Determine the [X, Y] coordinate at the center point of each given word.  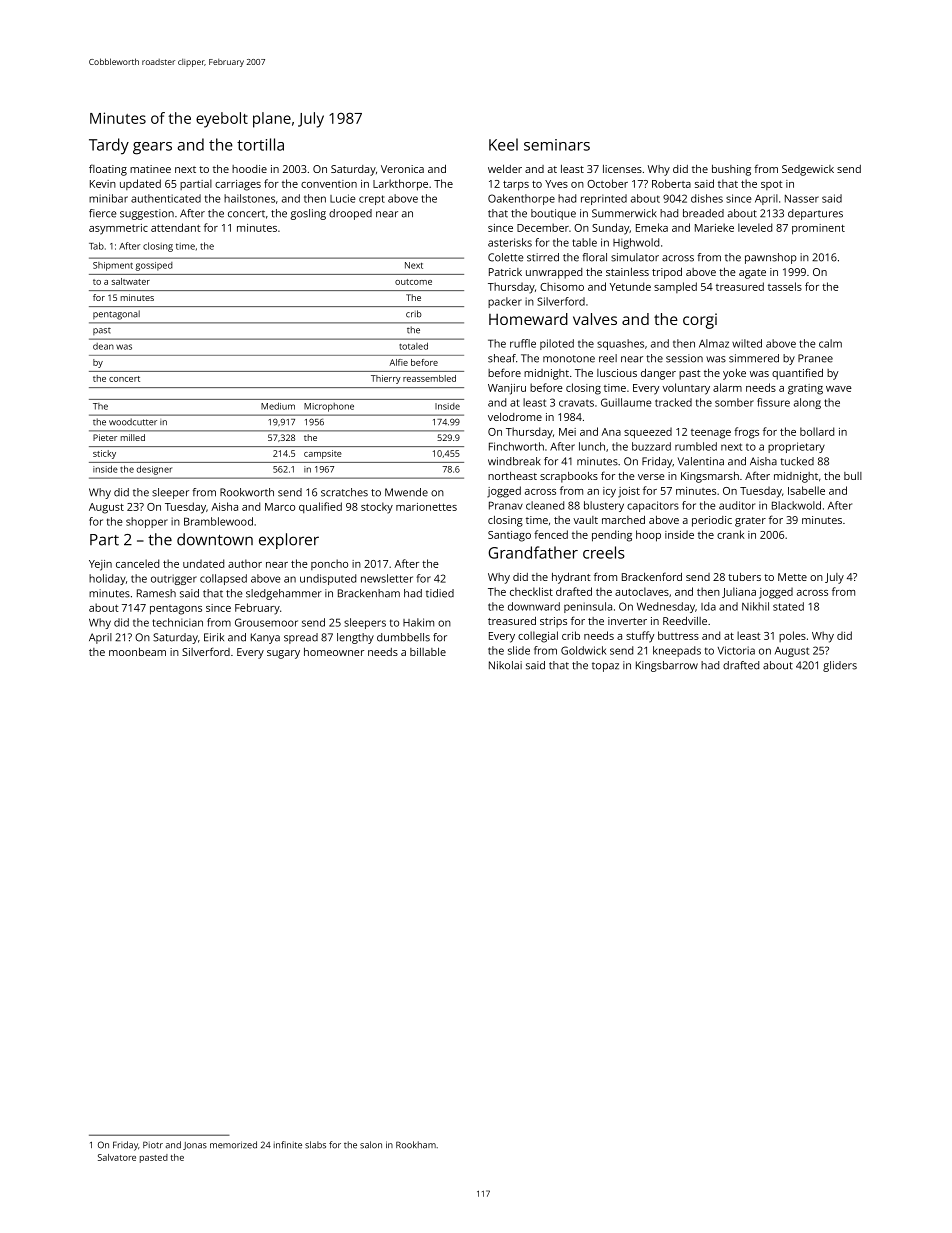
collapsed [223, 579]
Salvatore [117, 1157]
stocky [377, 508]
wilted [747, 343]
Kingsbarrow [667, 666]
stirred [543, 257]
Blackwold [796, 505]
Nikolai [505, 665]
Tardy [109, 146]
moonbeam [137, 652]
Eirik [214, 637]
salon [371, 1145]
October [607, 183]
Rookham [416, 1145]
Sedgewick [808, 170]
